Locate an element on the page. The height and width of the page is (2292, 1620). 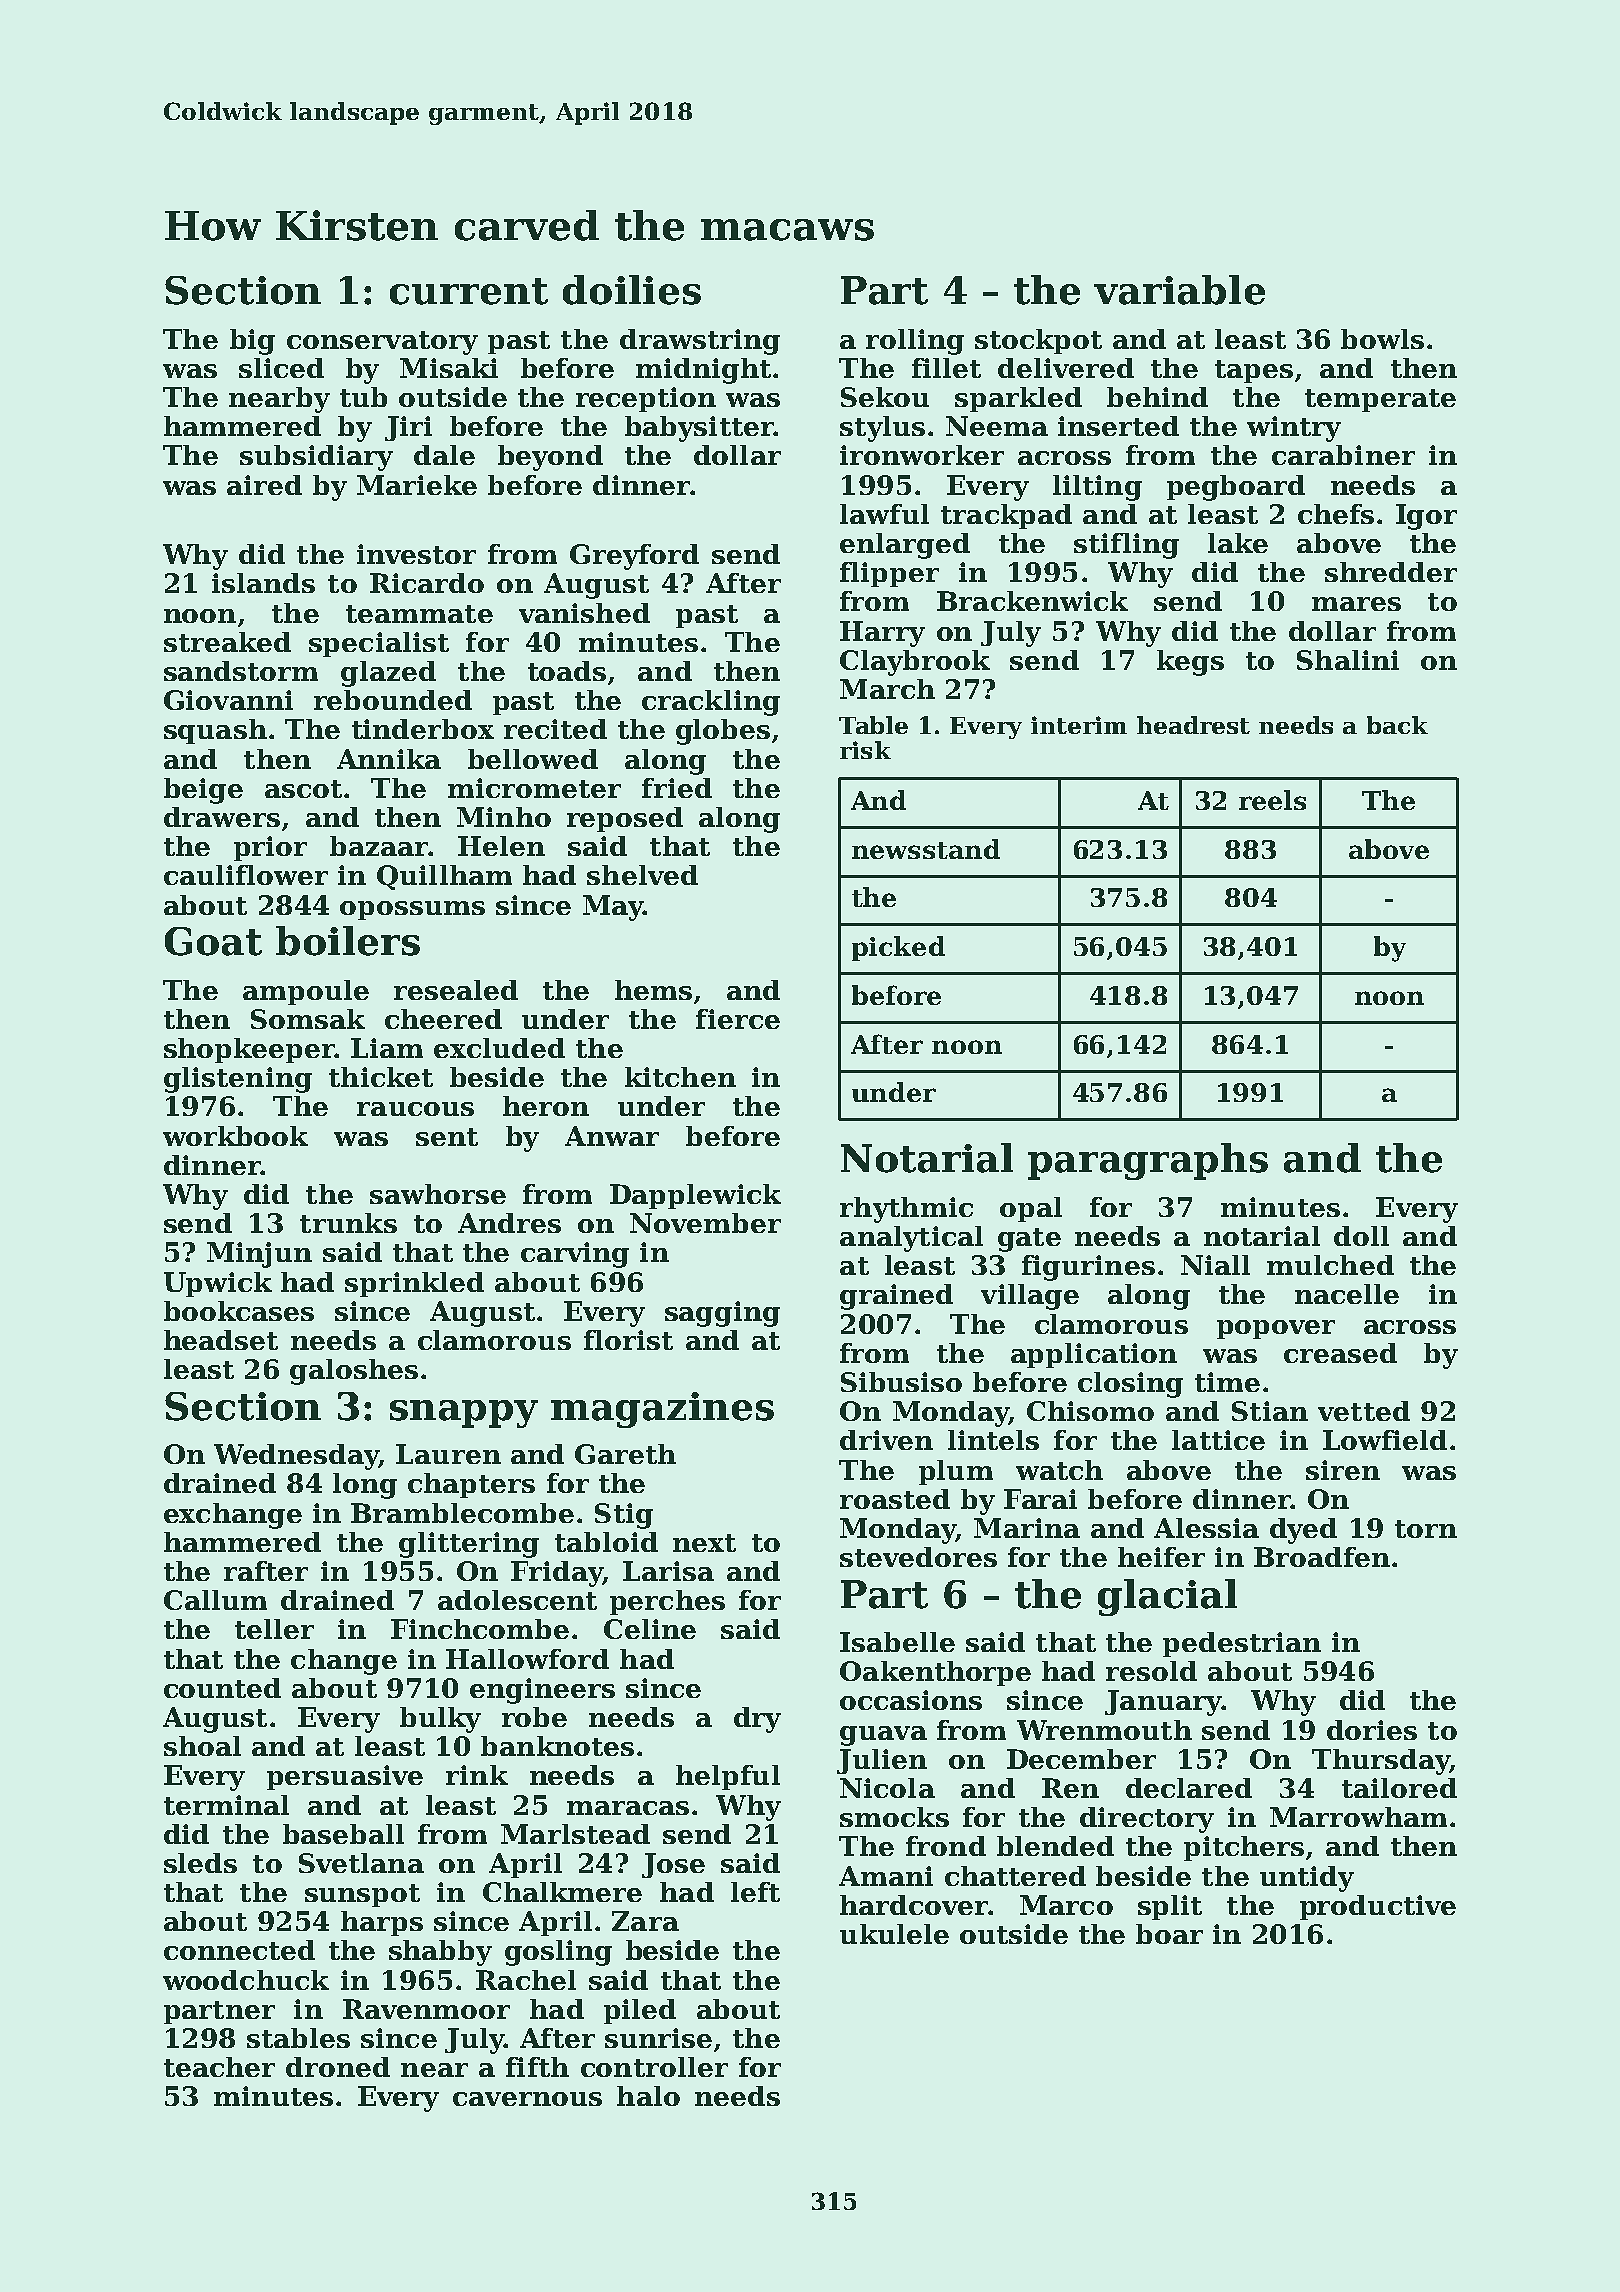
rolling is located at coordinates (915, 342).
